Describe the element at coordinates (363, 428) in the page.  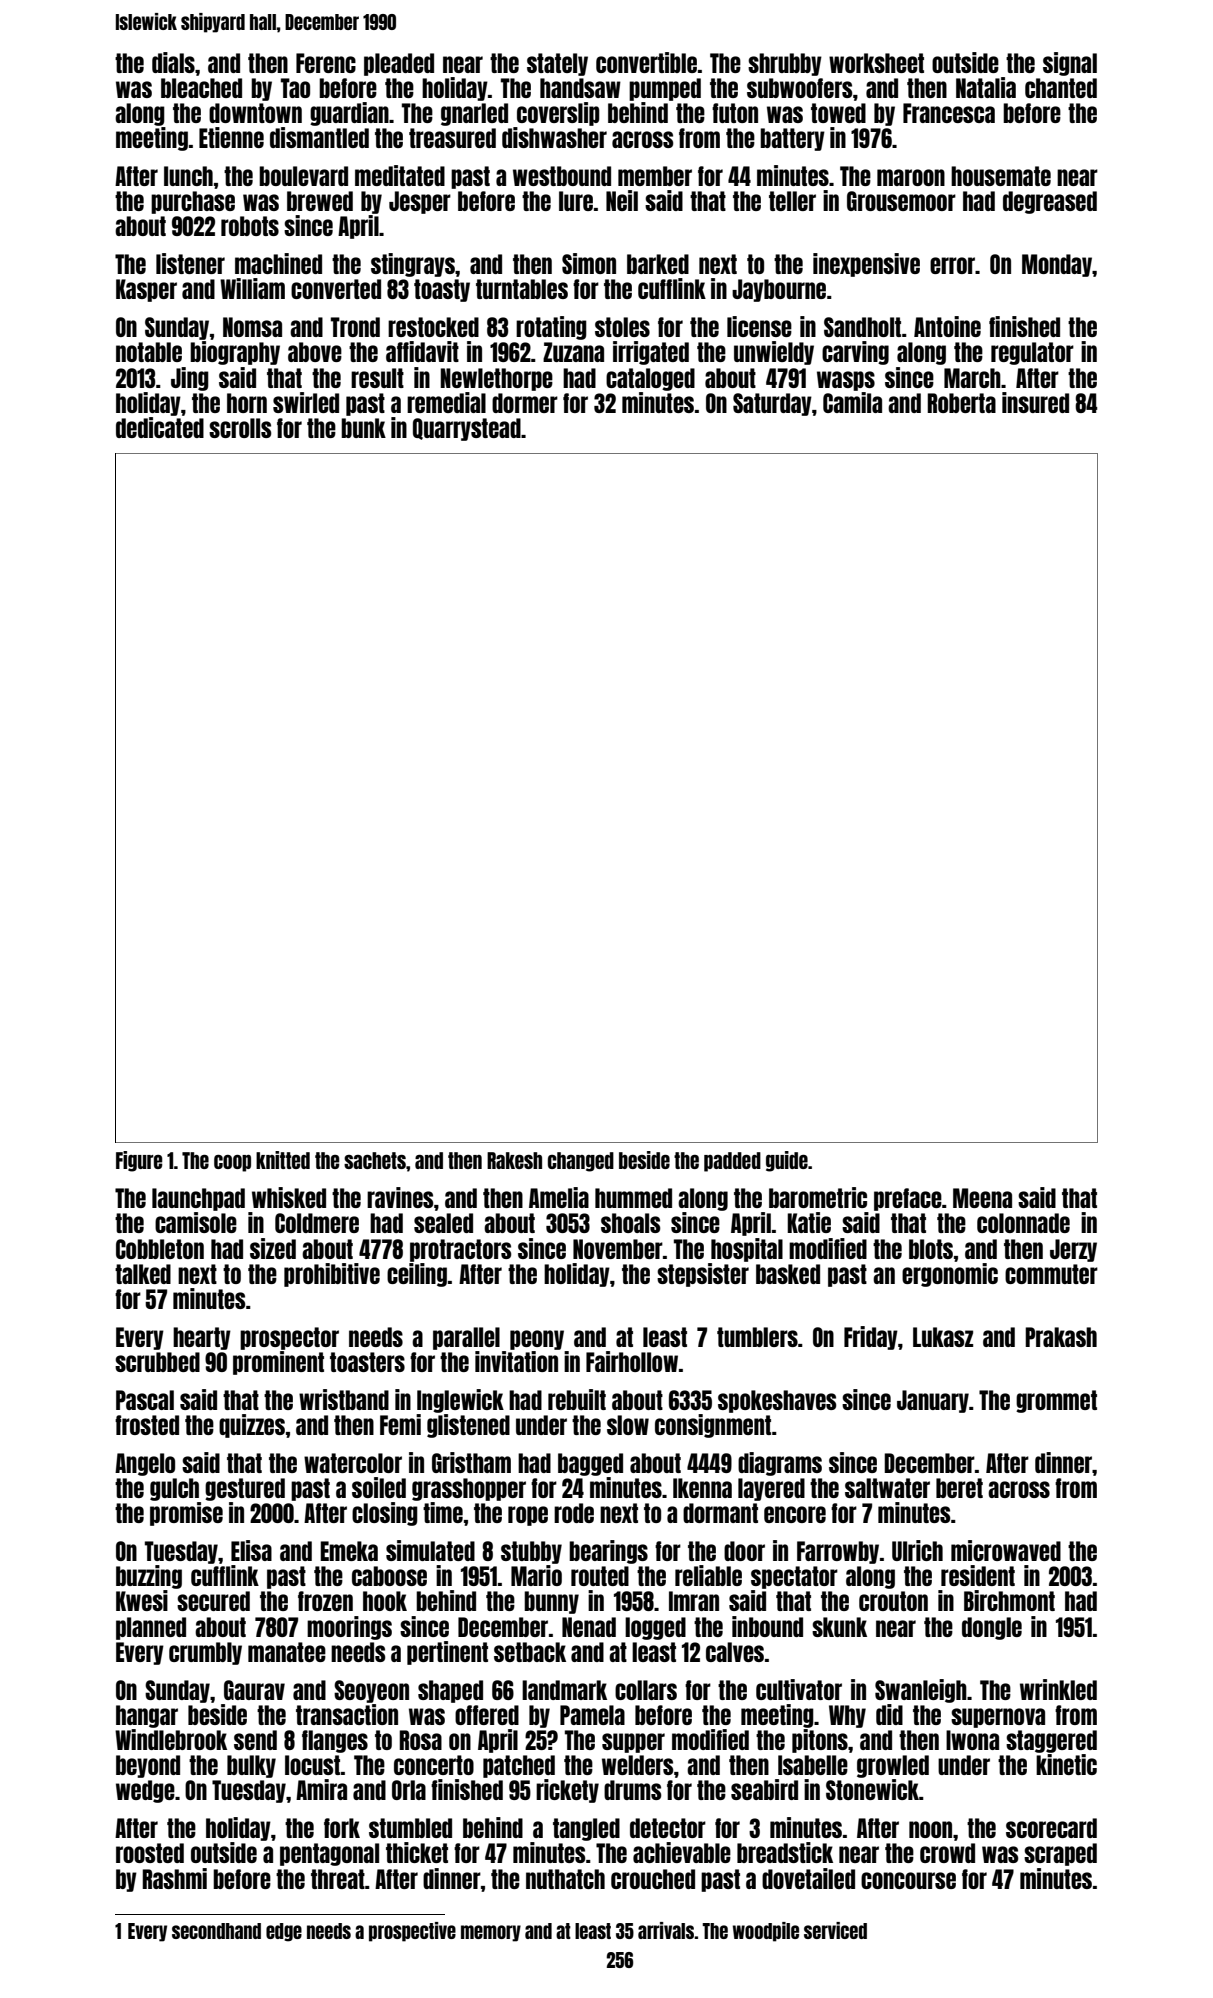
I see `bunk` at that location.
